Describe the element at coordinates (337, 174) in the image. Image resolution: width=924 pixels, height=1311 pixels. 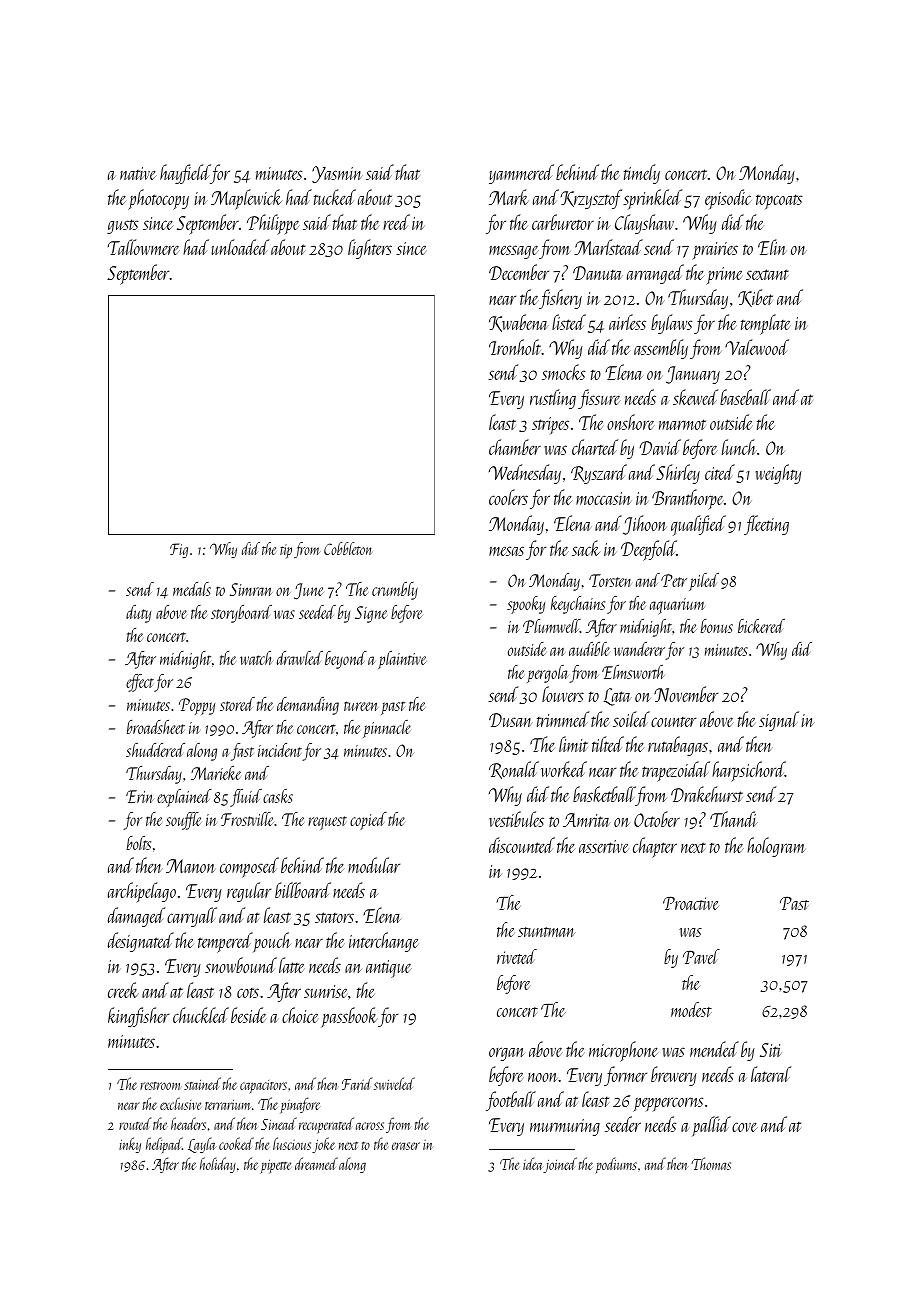
I see `Yasmin` at that location.
